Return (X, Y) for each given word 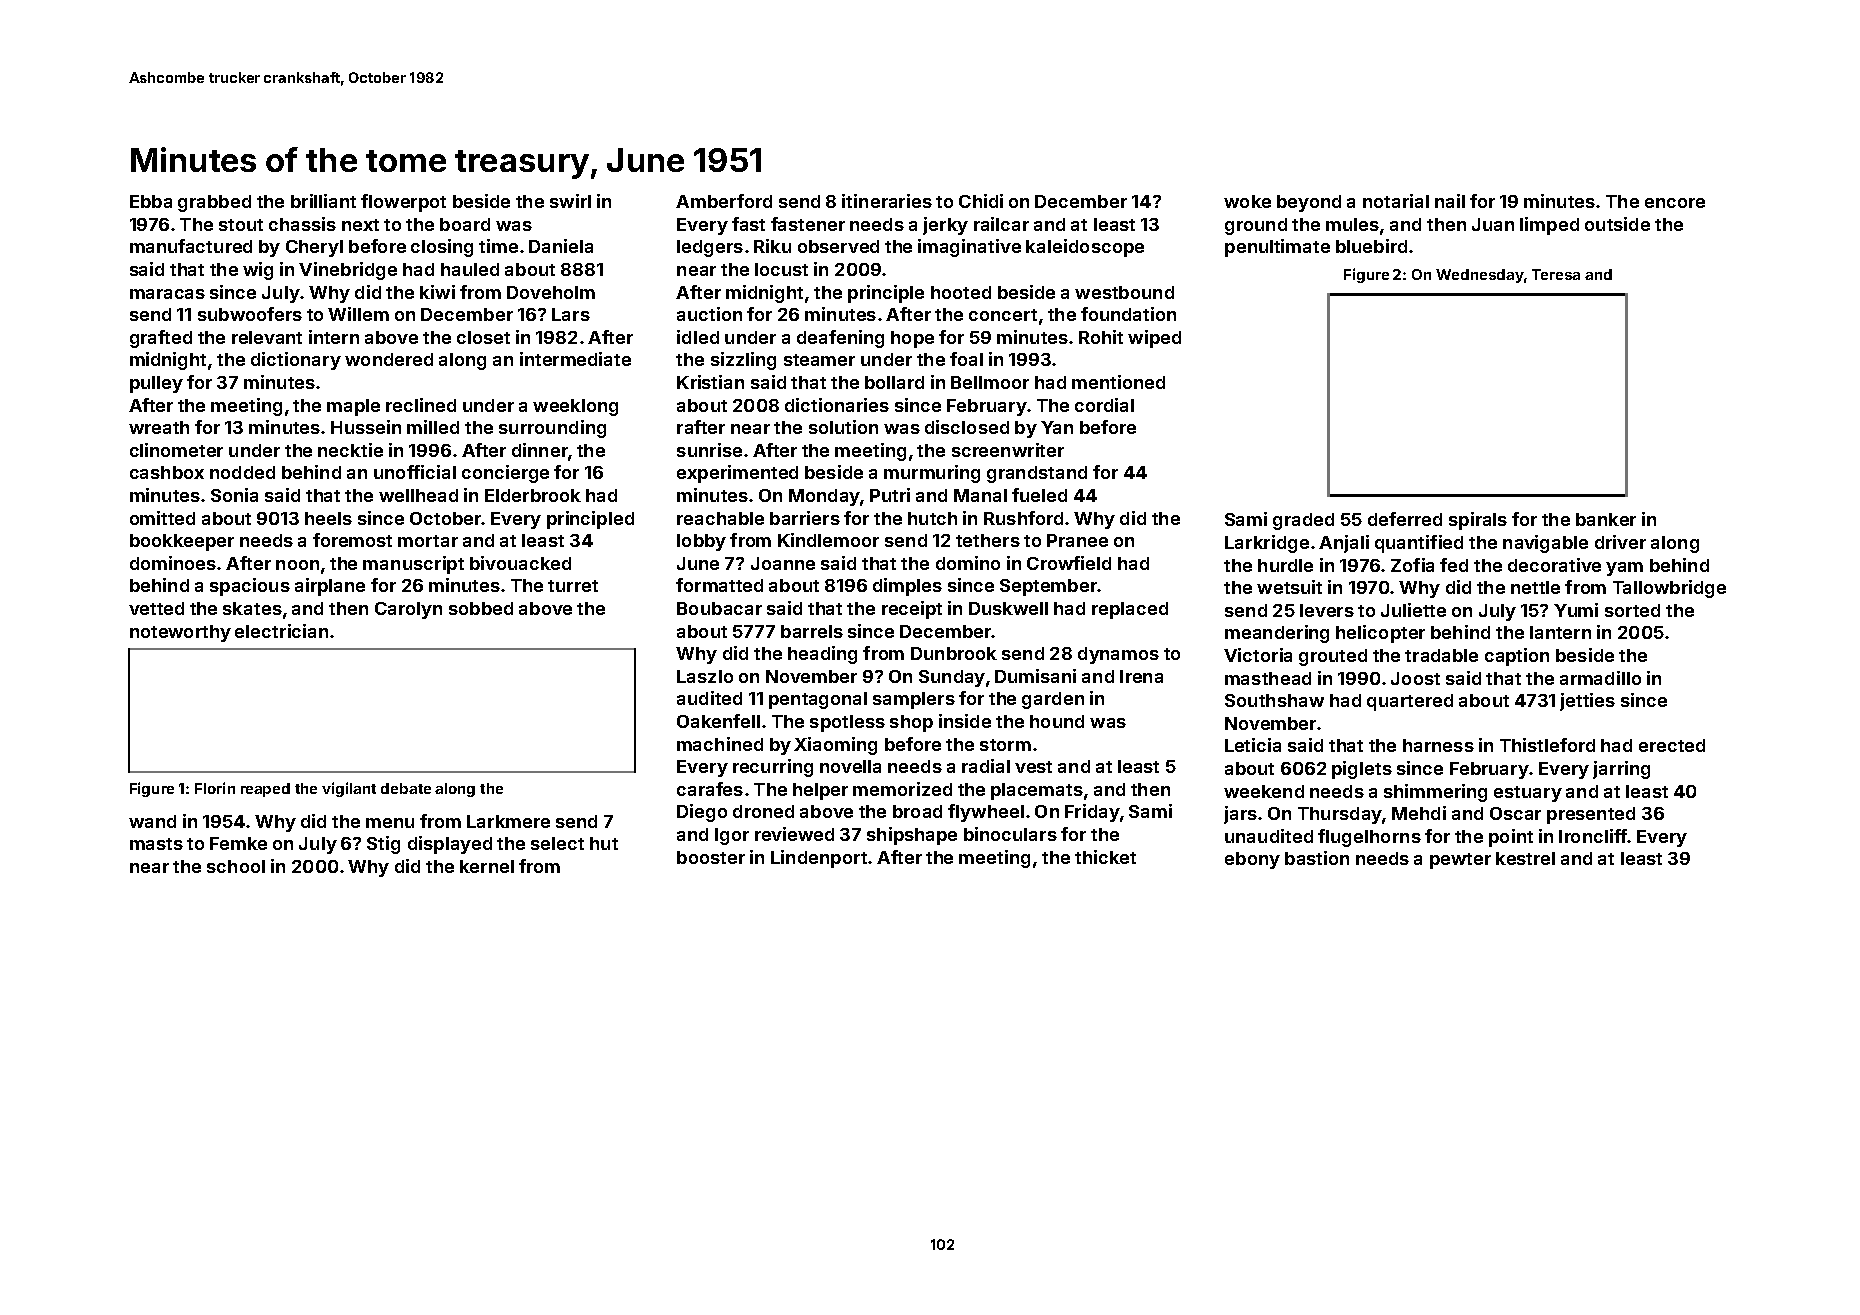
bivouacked (520, 563)
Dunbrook (954, 653)
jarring (1621, 770)
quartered (1410, 702)
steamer (819, 360)
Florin (215, 788)
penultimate (1277, 248)
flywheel (986, 813)
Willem (358, 314)
